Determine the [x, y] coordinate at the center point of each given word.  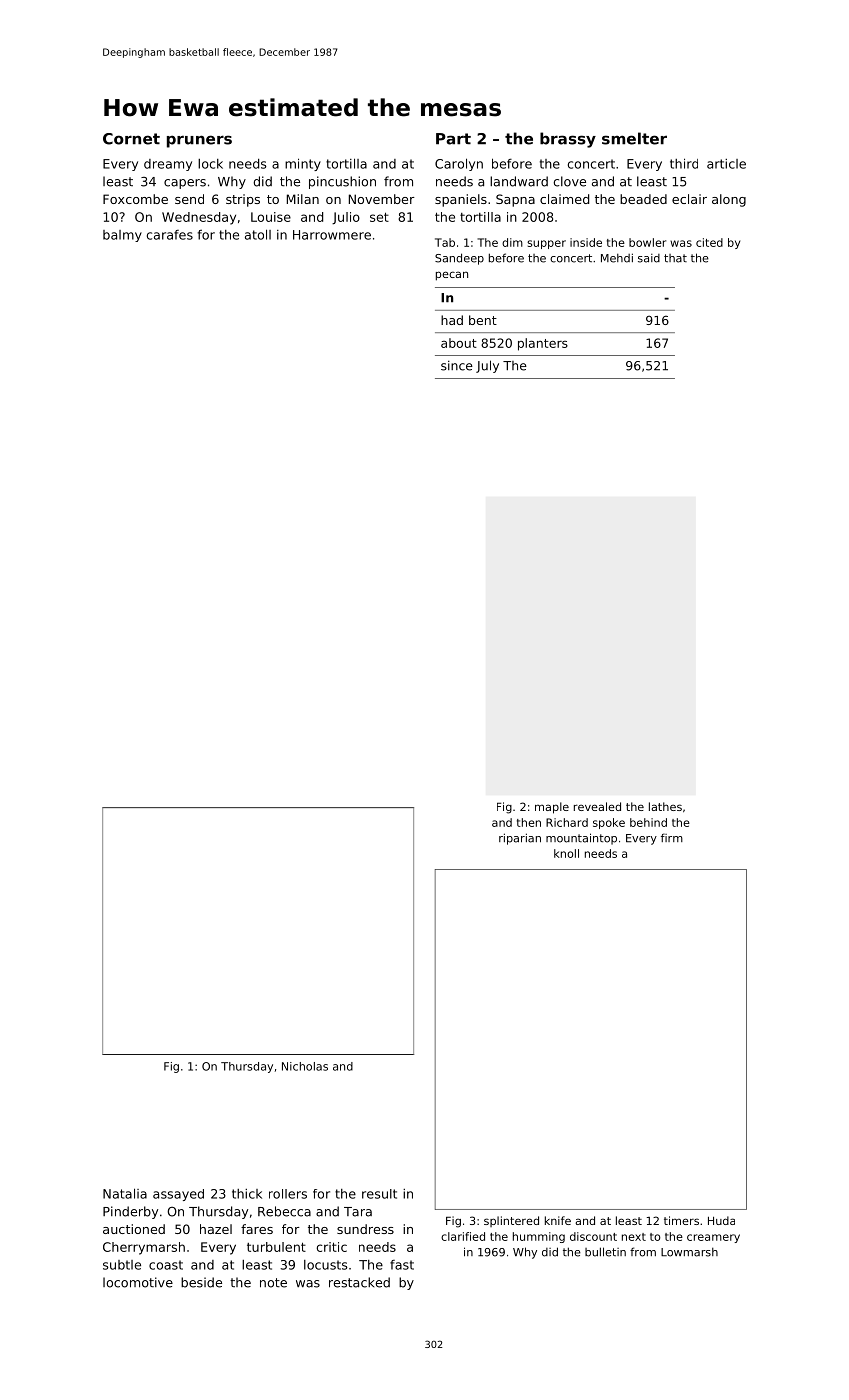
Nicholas [305, 1066]
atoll [258, 234]
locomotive [138, 1282]
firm [672, 837]
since [457, 365]
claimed [564, 199]
